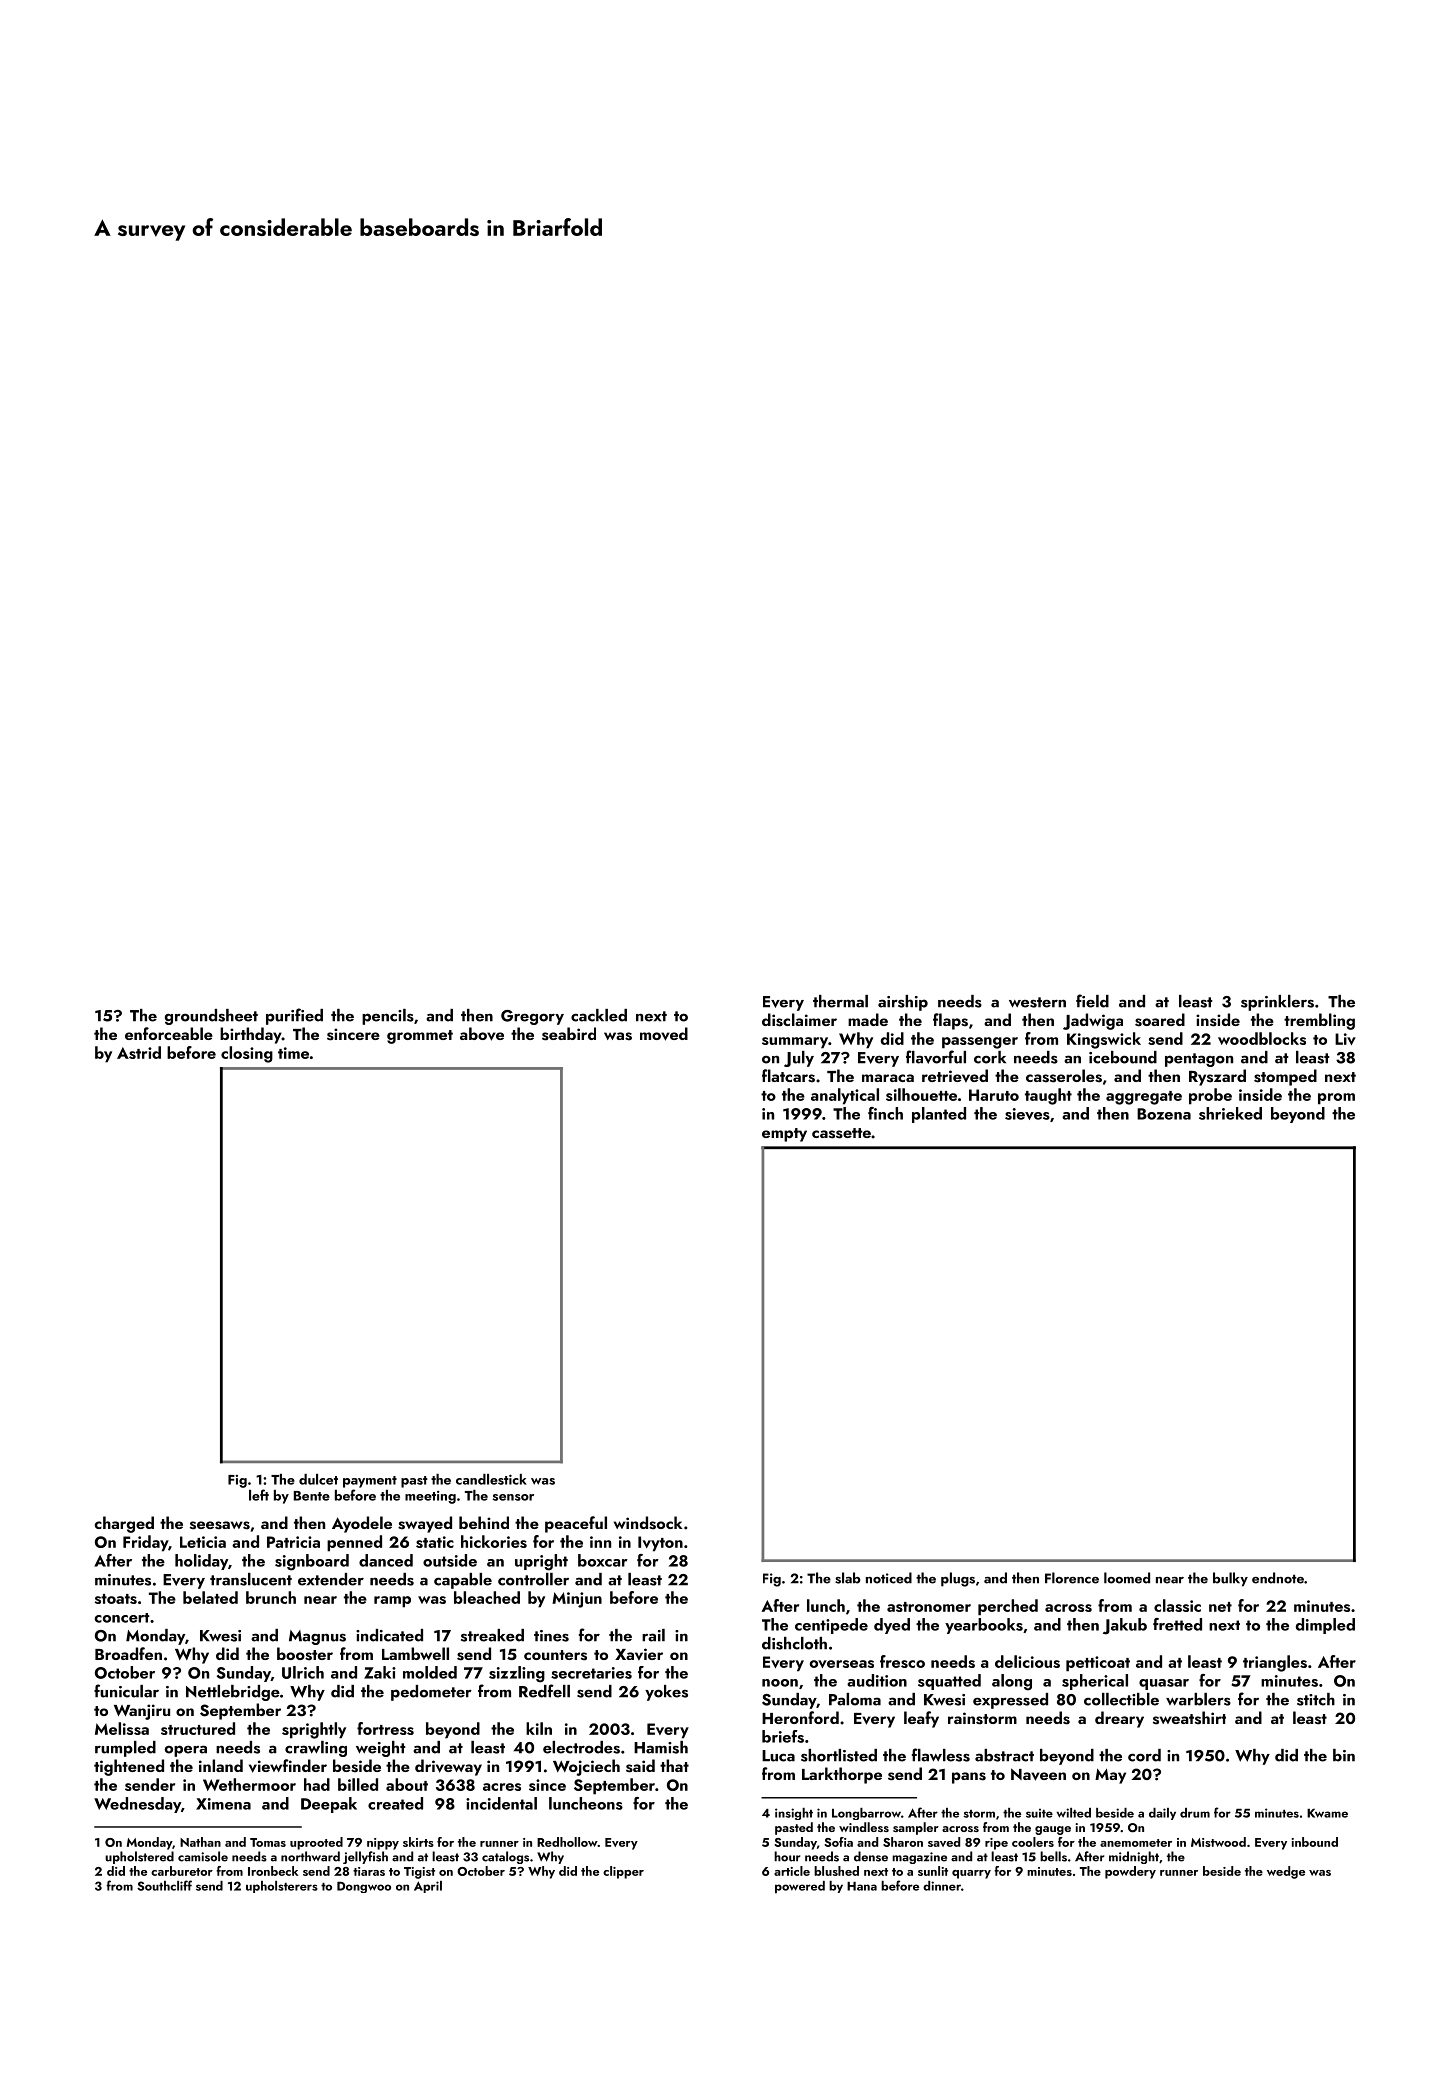 The height and width of the document is (2100, 1450). I want to click on thermal, so click(840, 1001).
